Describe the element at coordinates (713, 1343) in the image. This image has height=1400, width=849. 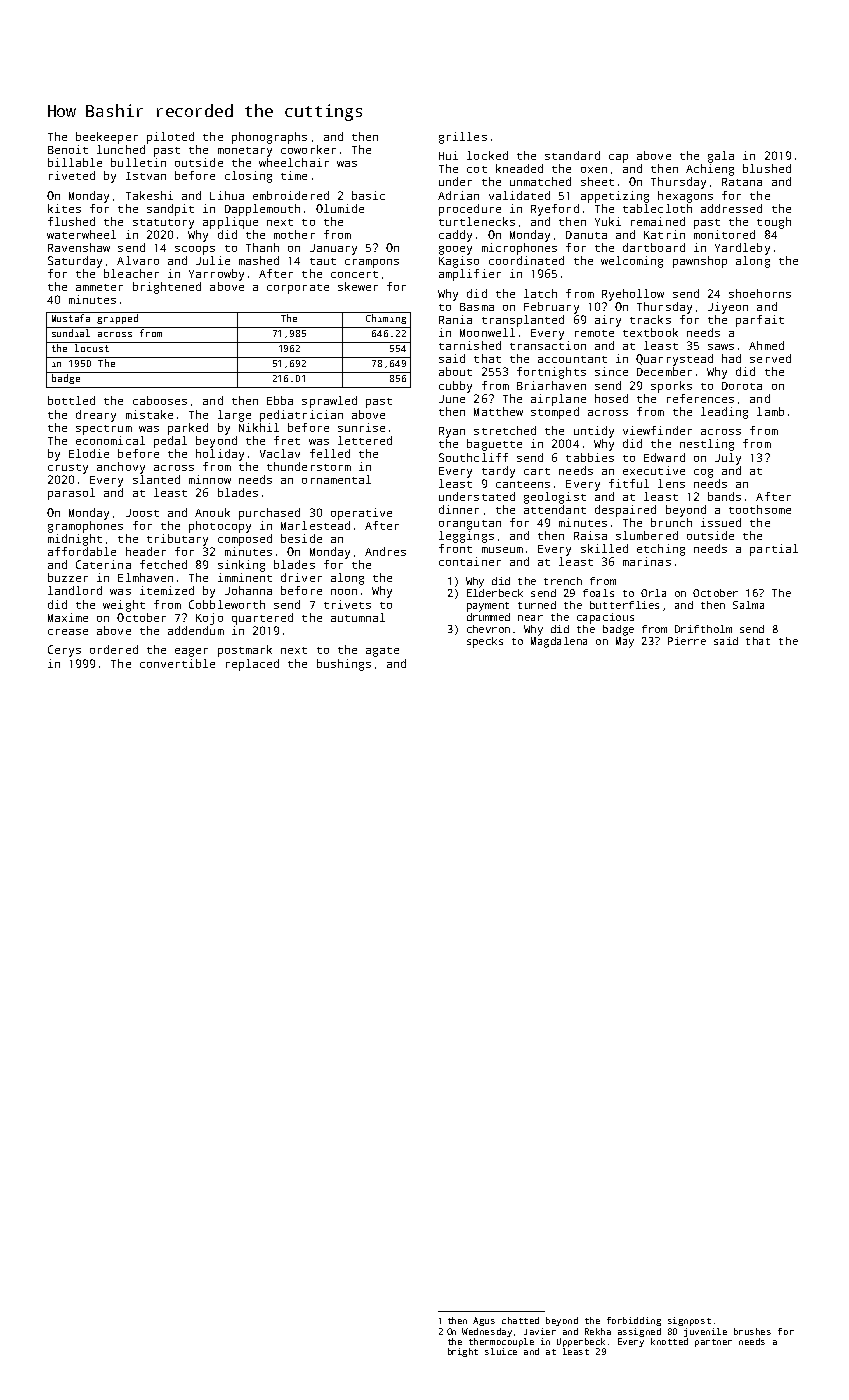
I see `partner` at that location.
